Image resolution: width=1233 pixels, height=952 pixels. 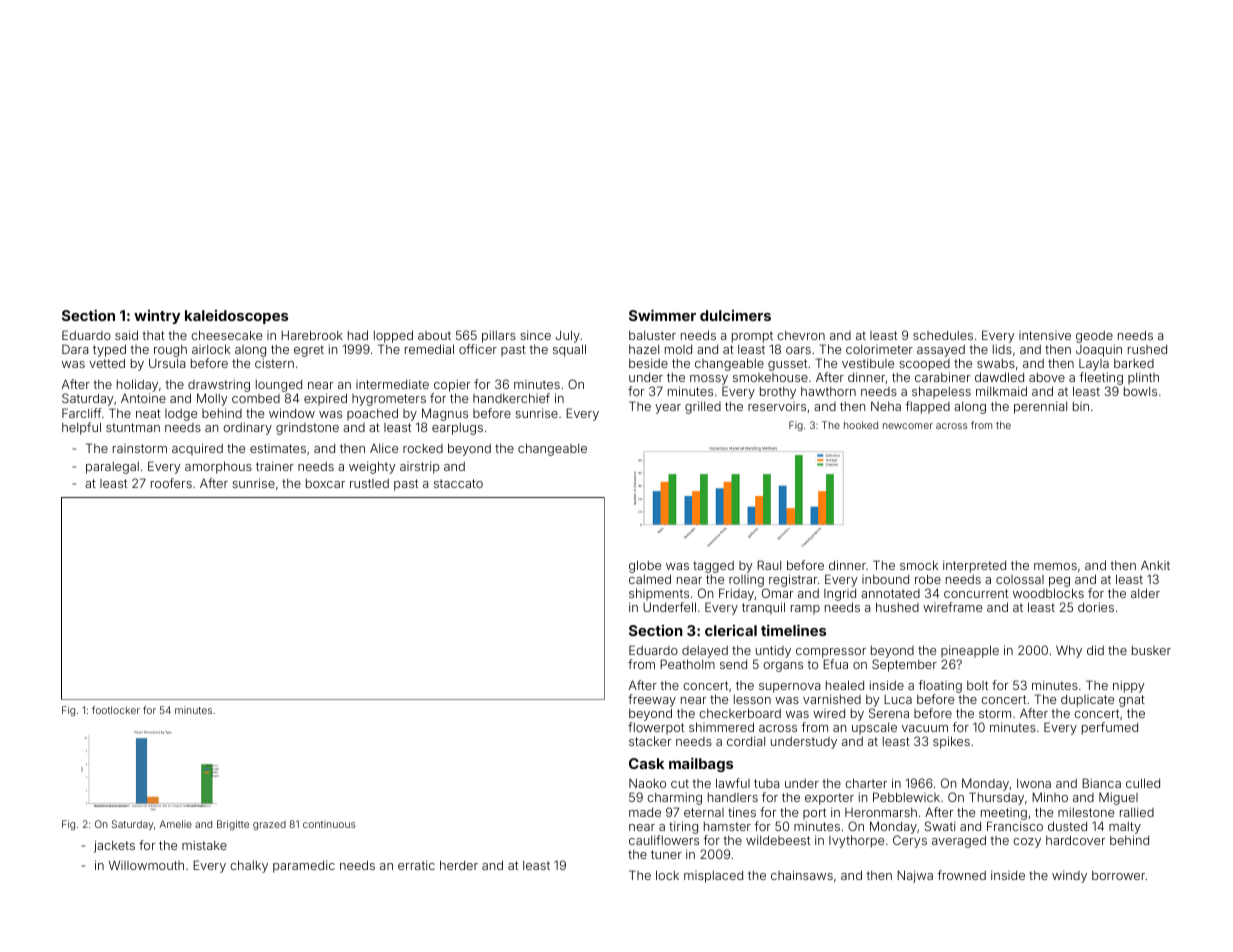 What do you see at coordinates (977, 685) in the screenshot?
I see `bolt` at bounding box center [977, 685].
